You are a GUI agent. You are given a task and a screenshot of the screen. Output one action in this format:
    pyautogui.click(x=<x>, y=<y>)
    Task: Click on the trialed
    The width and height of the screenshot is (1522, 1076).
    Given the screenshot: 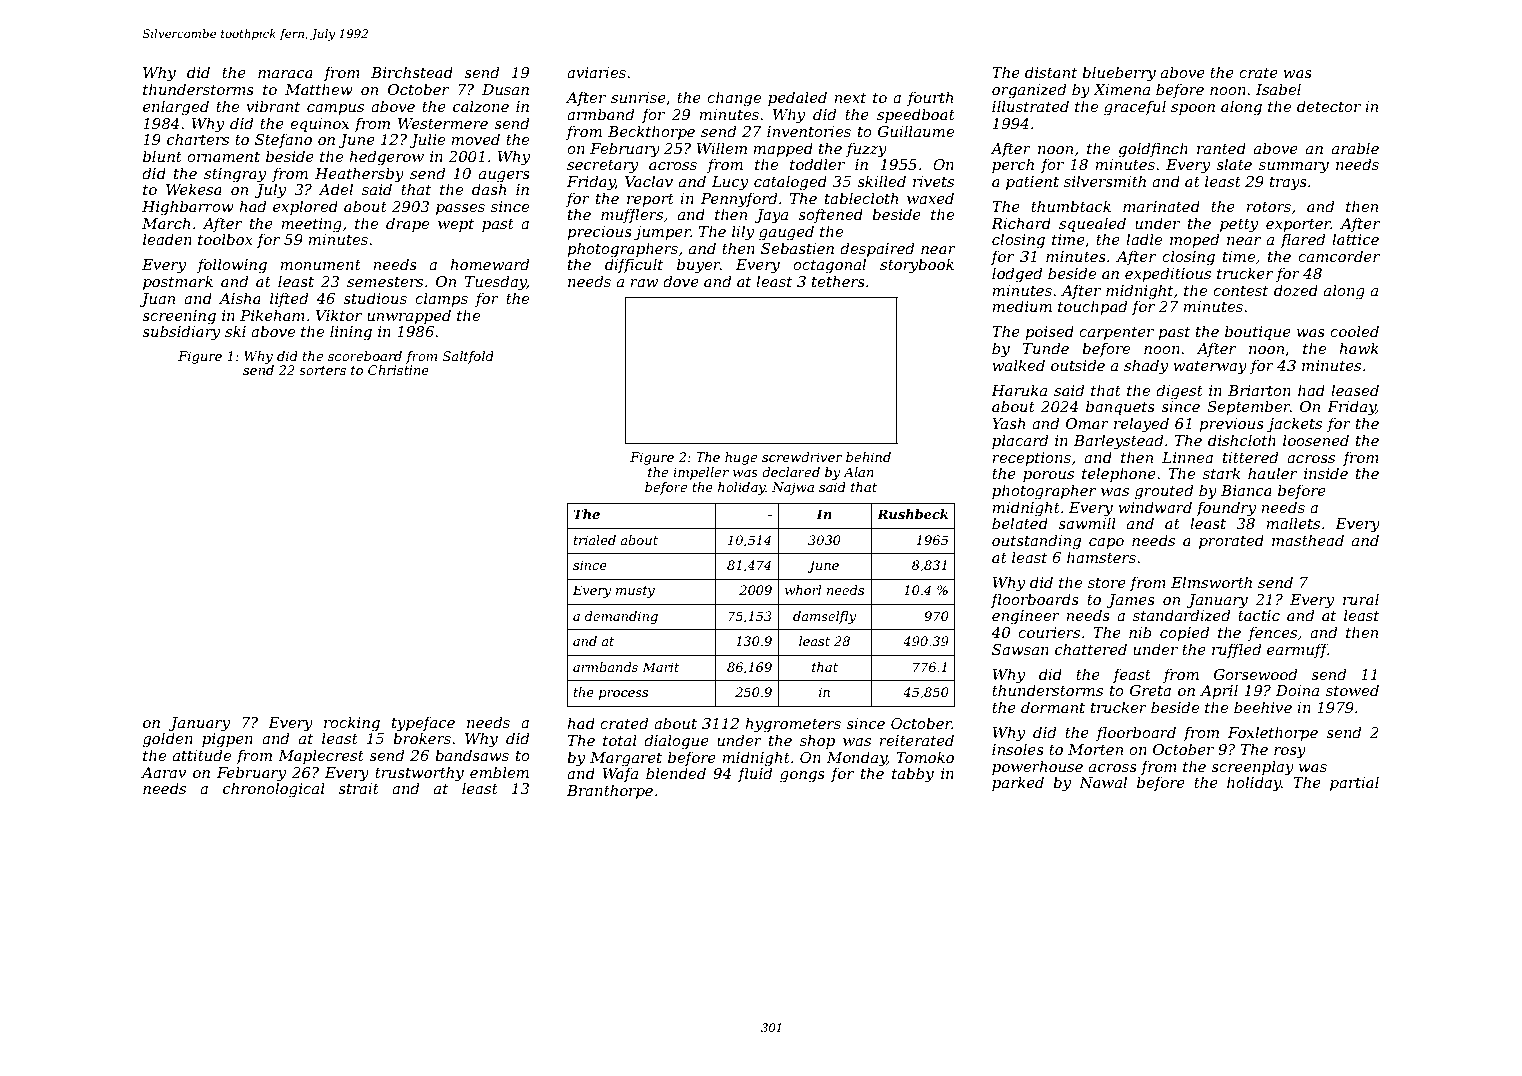 What is the action you would take?
    pyautogui.click(x=595, y=540)
